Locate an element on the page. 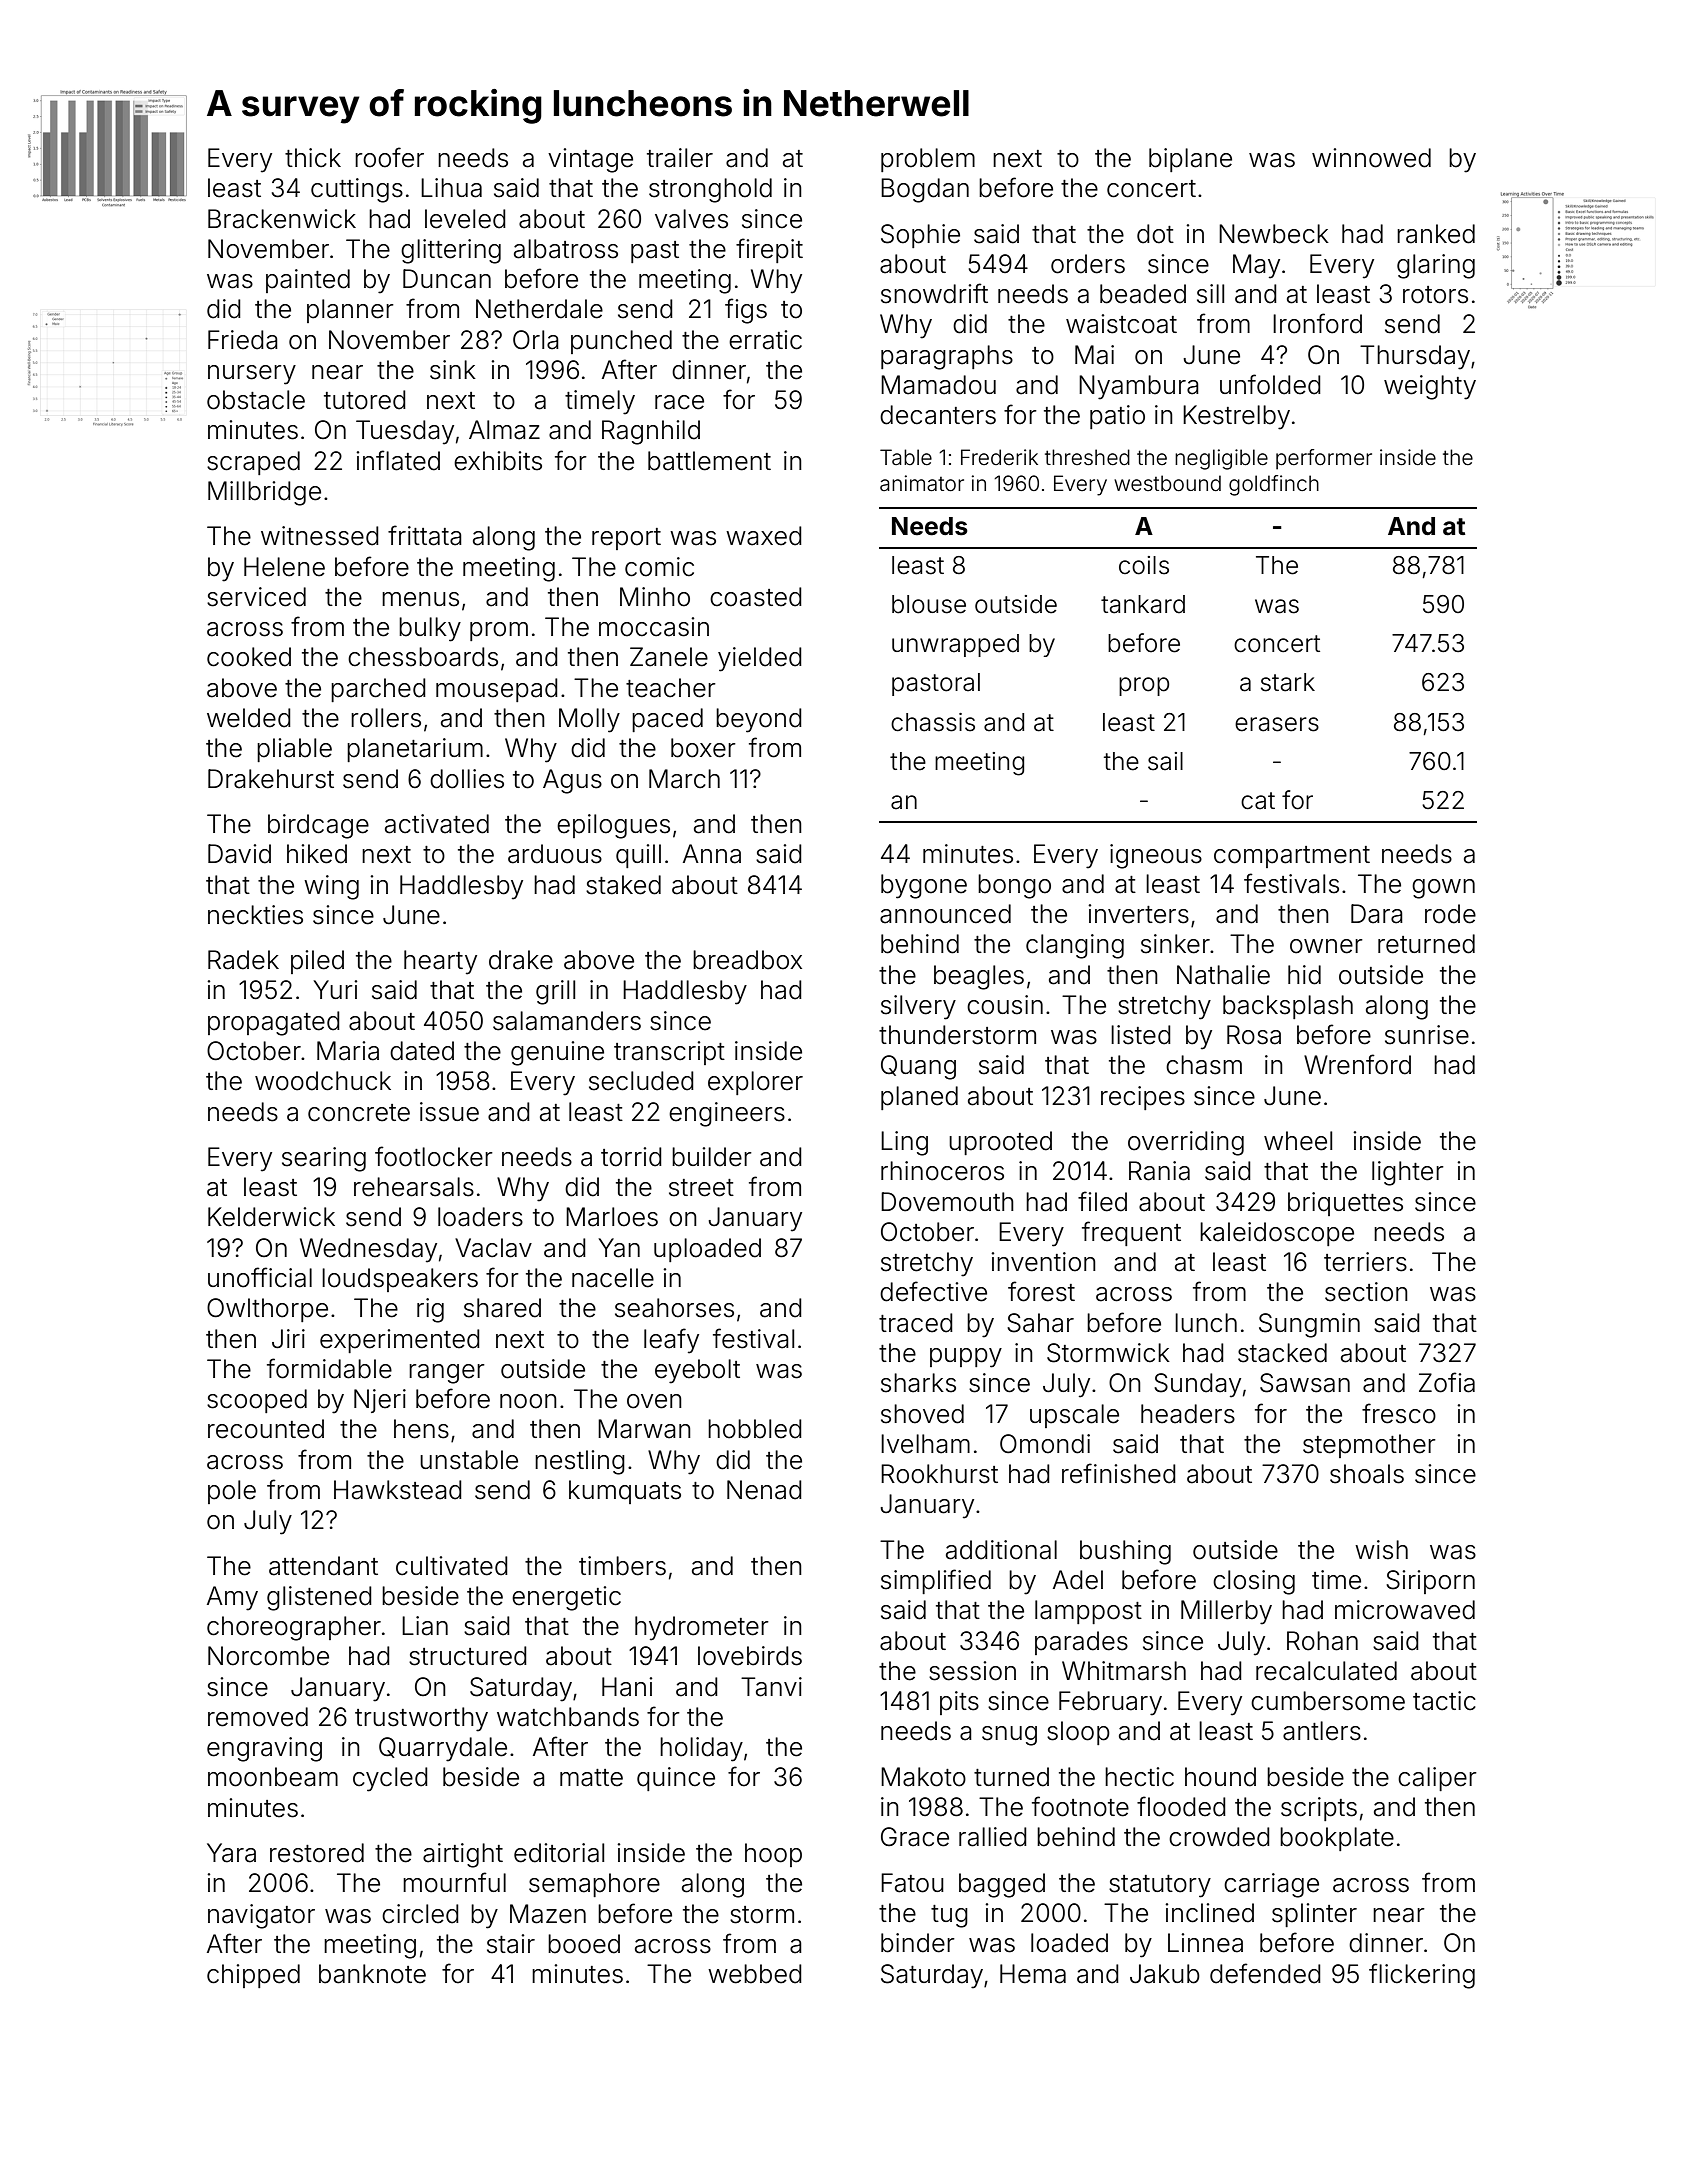  additional is located at coordinates (1001, 1550).
